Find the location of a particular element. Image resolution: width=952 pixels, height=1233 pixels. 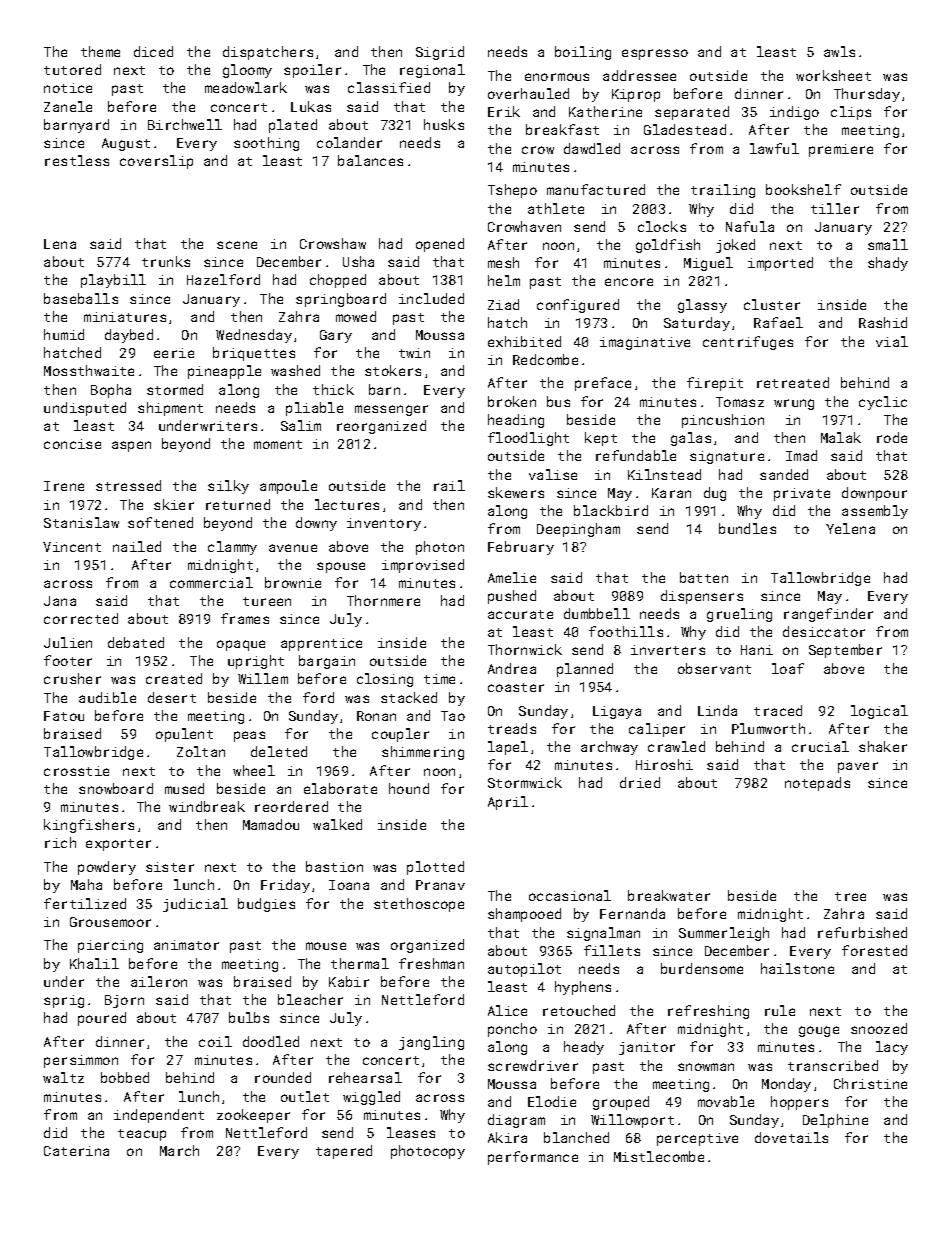

breakfast is located at coordinates (562, 129).
